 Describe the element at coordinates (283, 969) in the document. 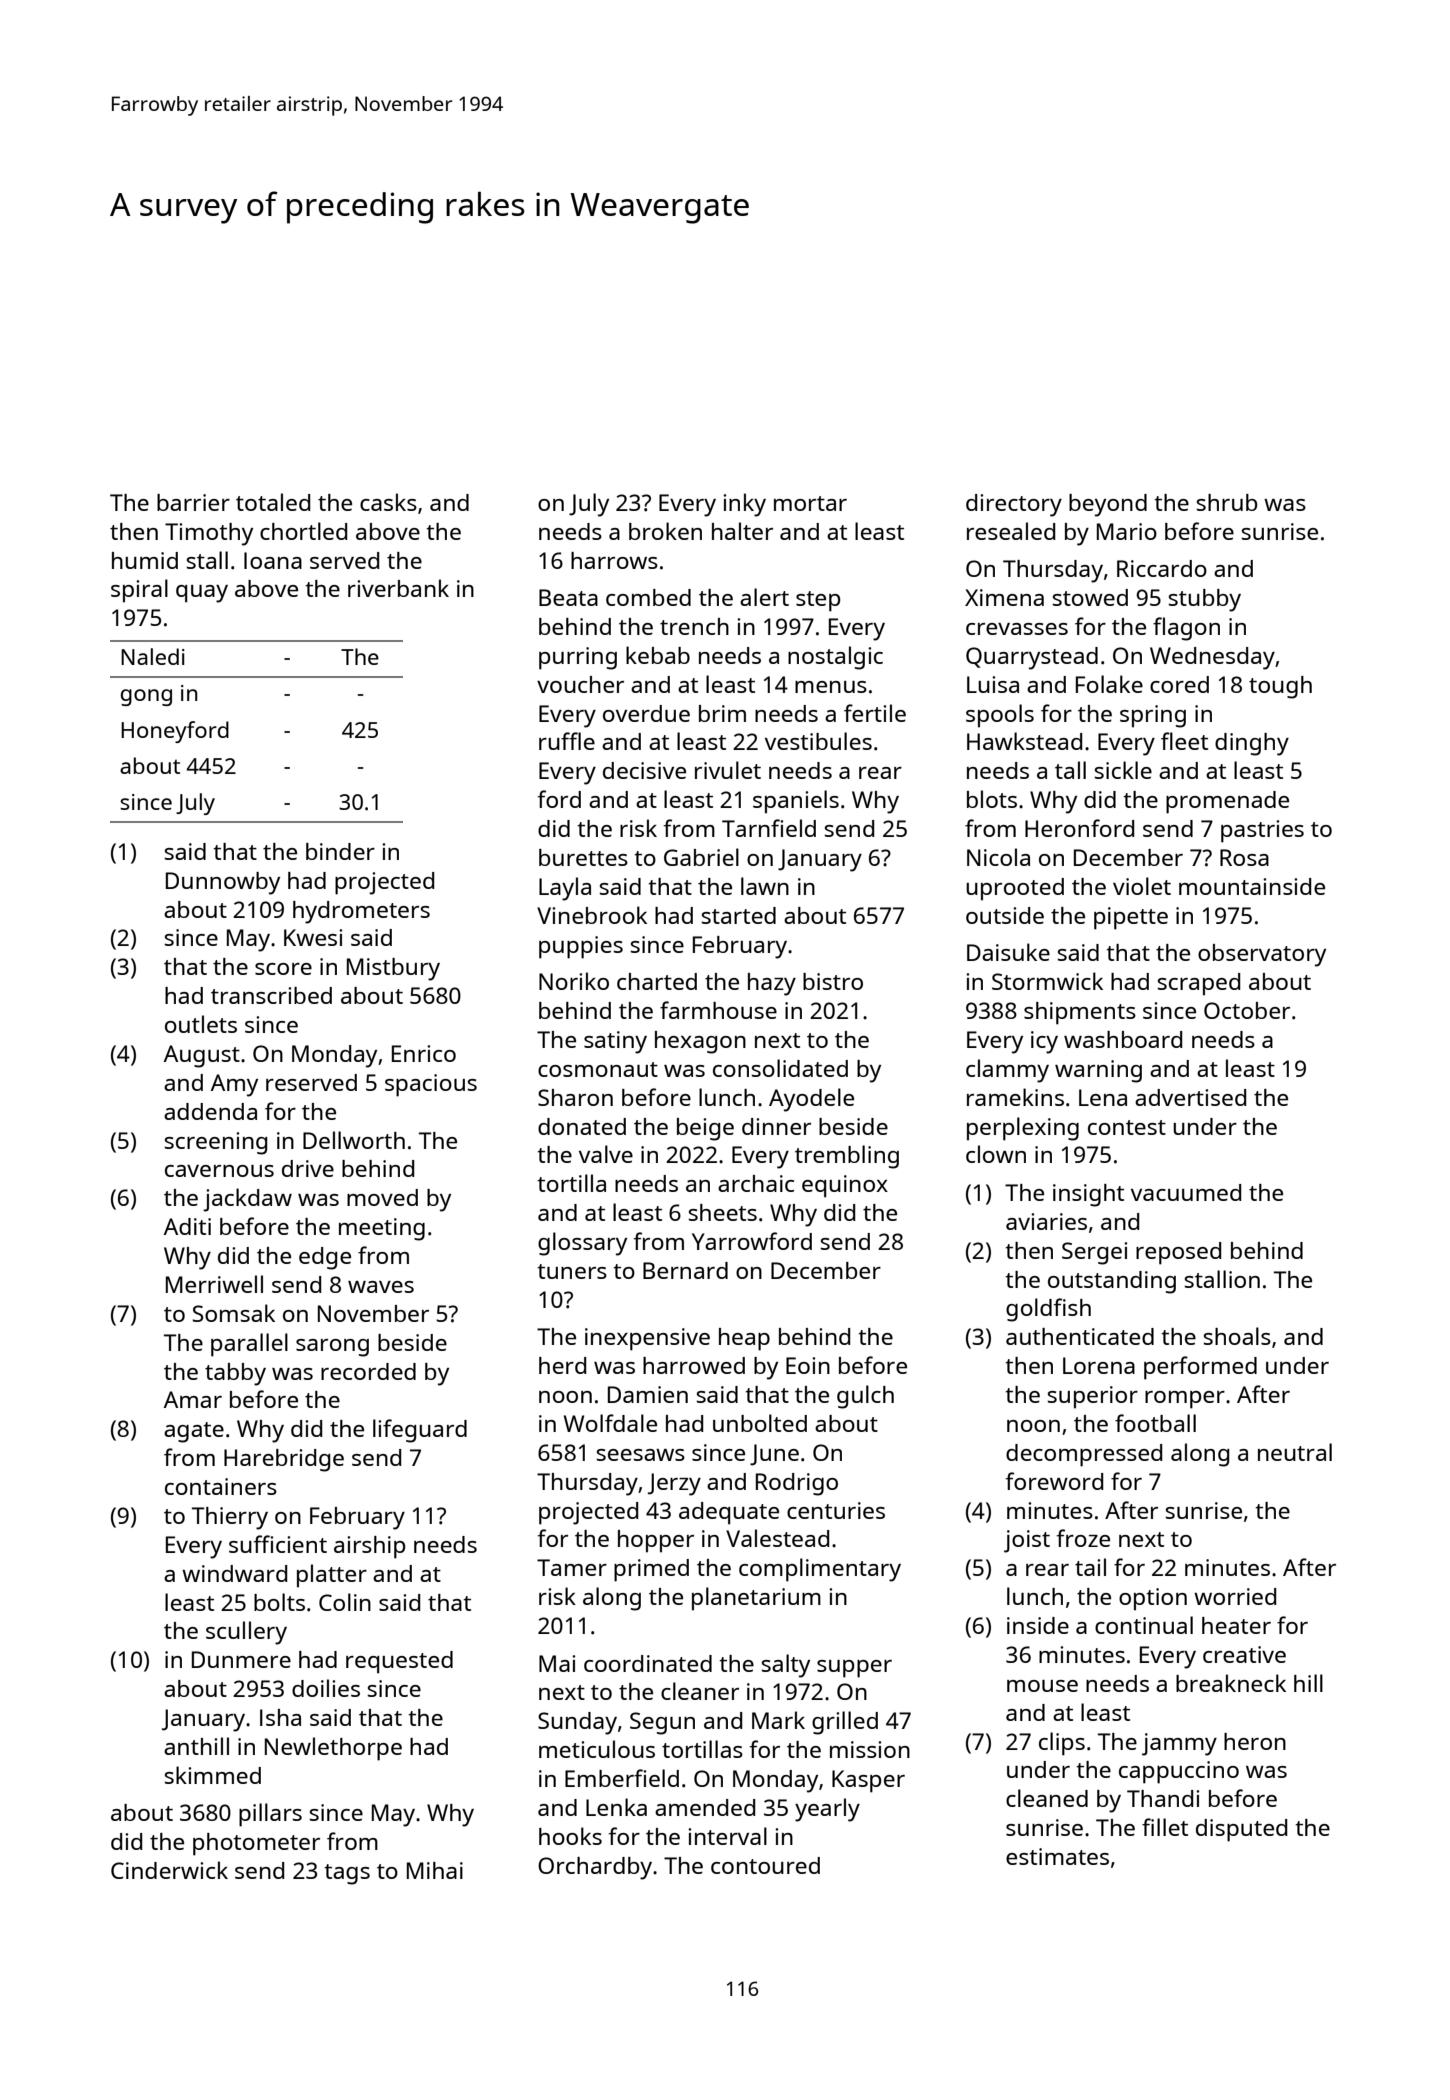

I see `score` at that location.
